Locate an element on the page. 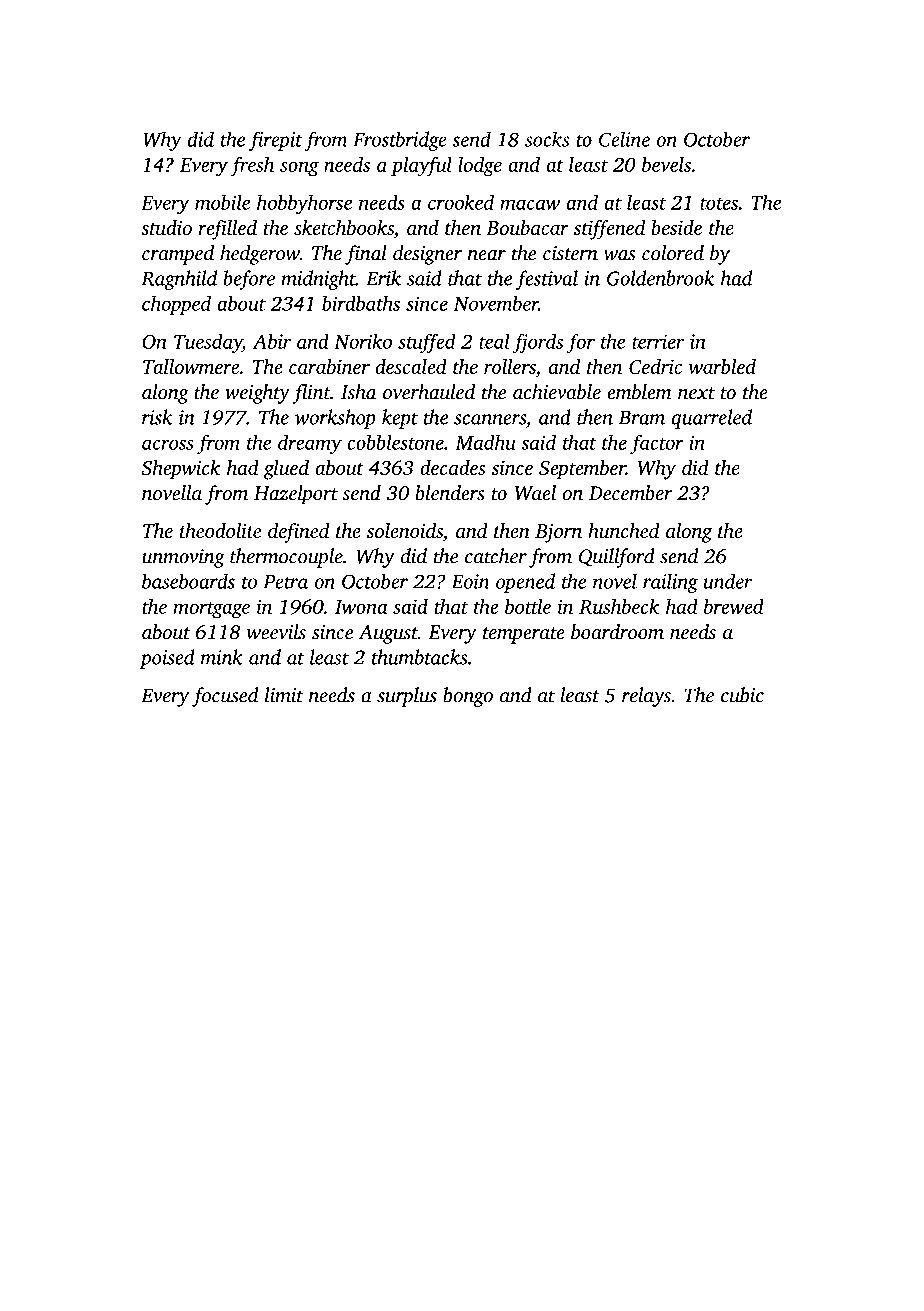 The height and width of the page is (1311, 924). before is located at coordinates (249, 280).
